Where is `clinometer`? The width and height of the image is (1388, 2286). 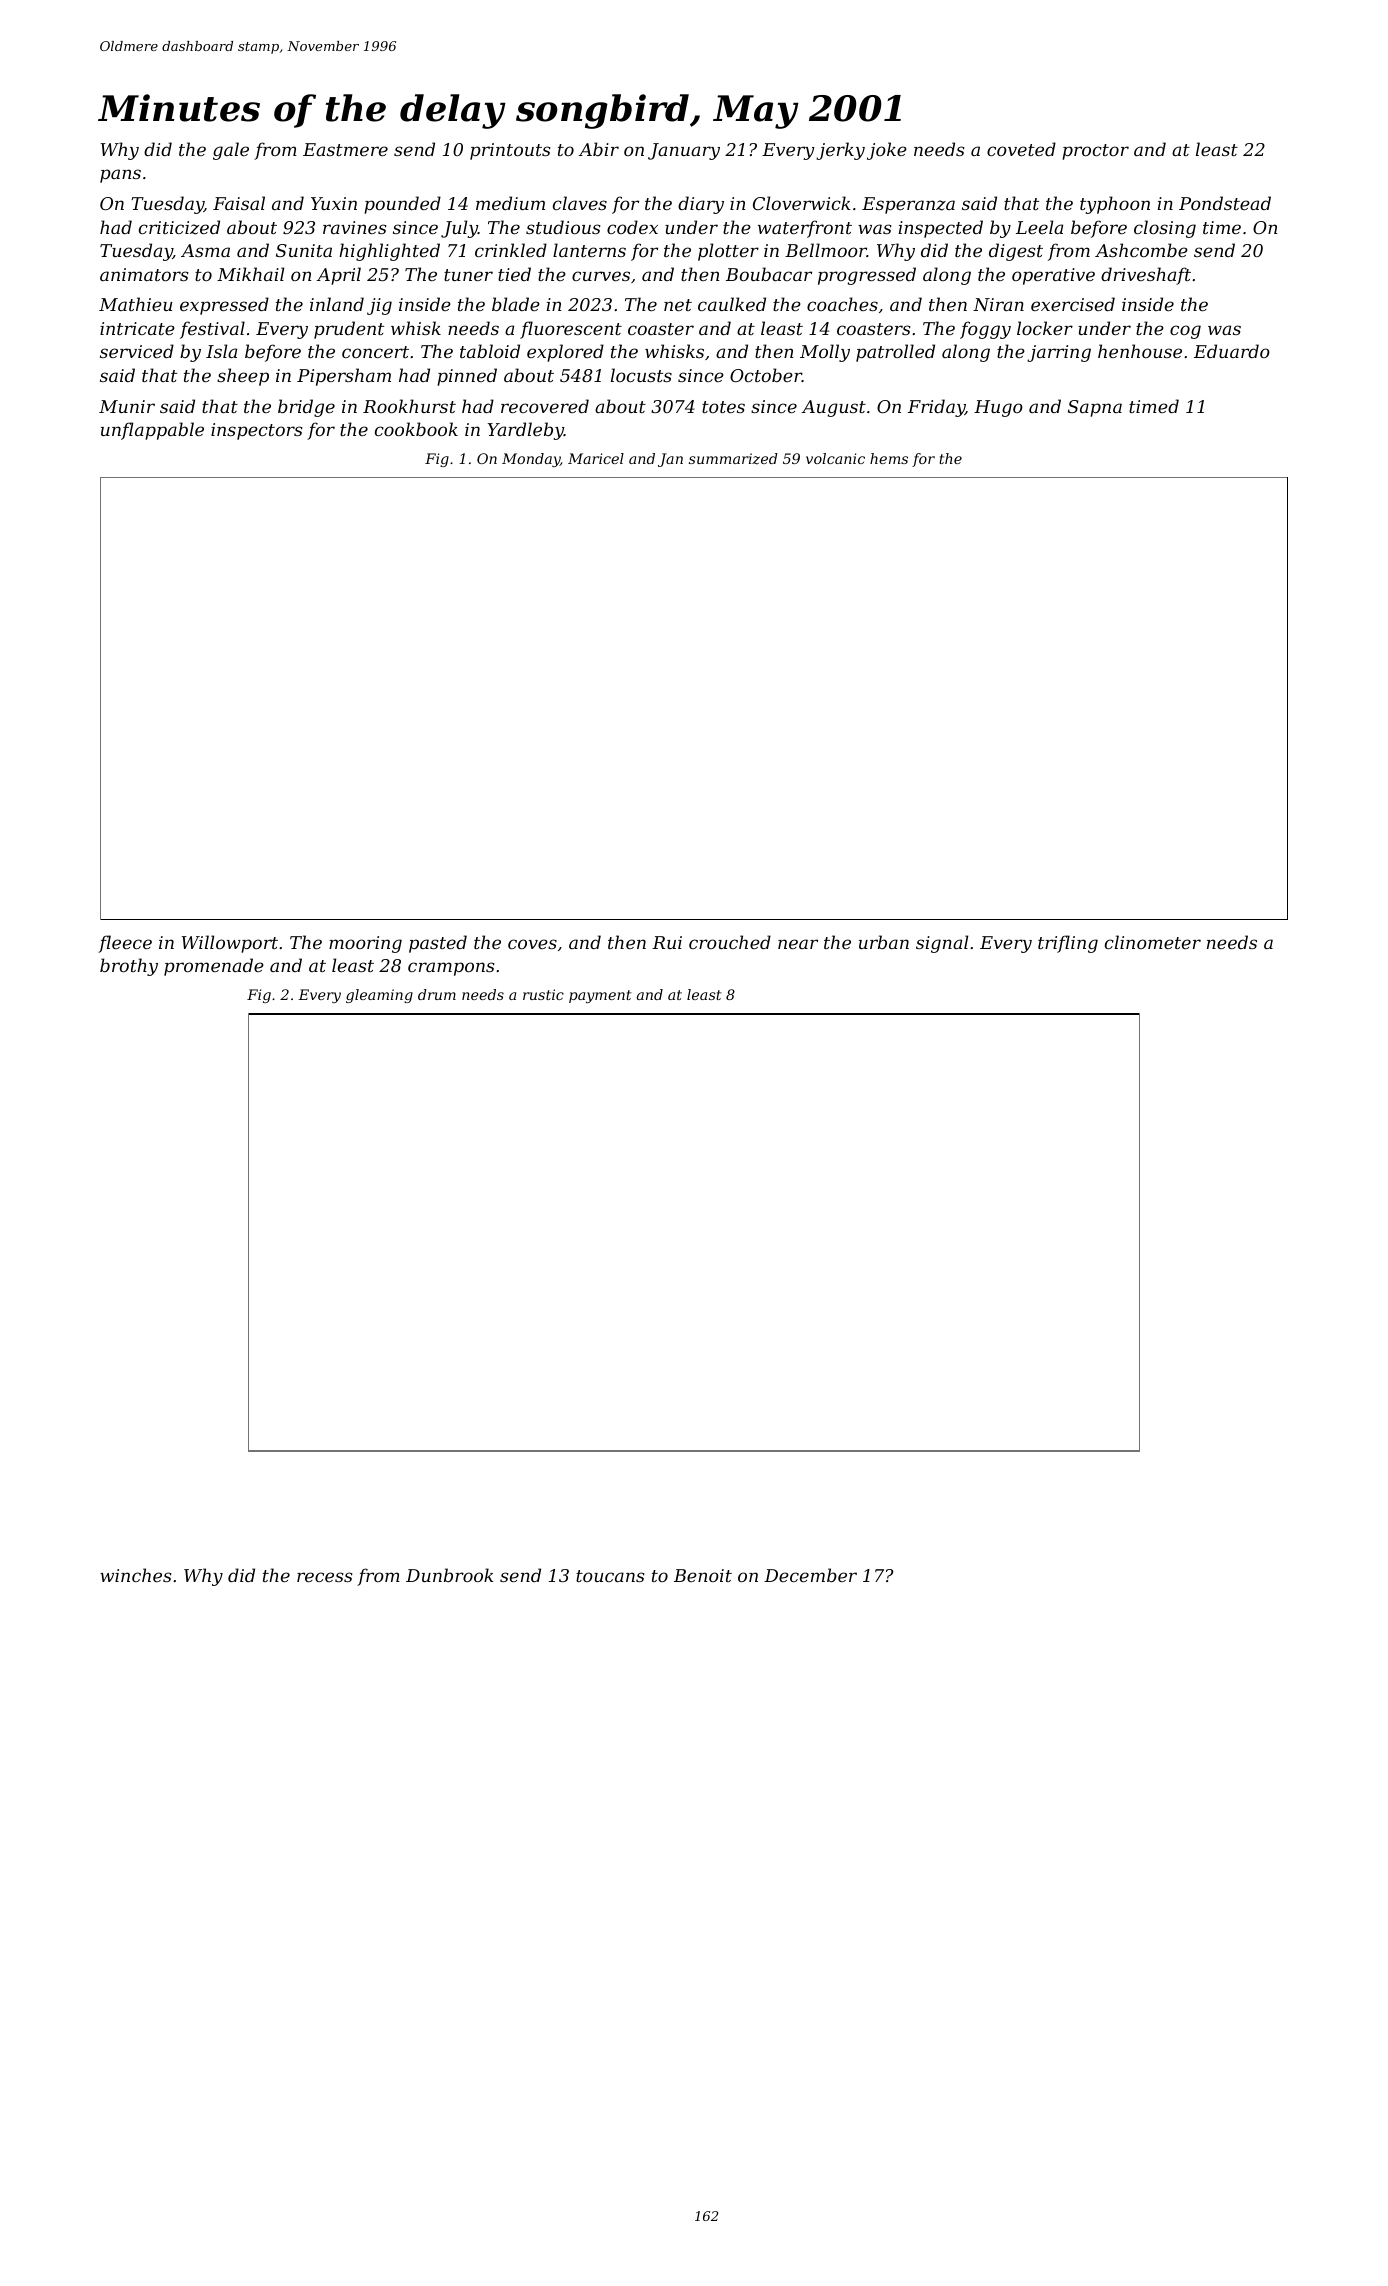
clinometer is located at coordinates (1153, 942).
